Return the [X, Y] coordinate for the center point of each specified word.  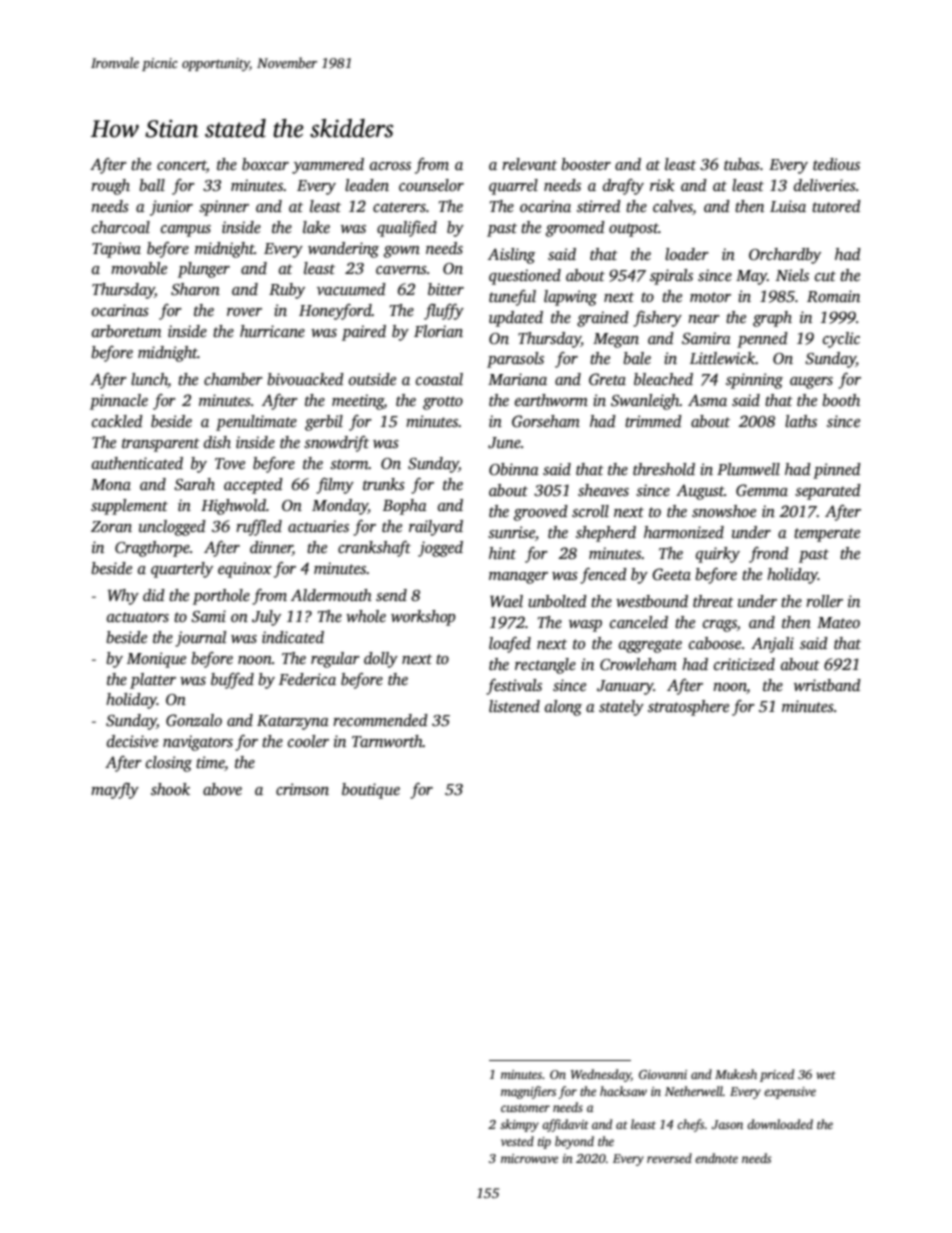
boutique [371, 791]
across [390, 166]
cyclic [841, 340]
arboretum [126, 331]
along [563, 708]
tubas [742, 164]
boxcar [265, 164]
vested [517, 1141]
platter [153, 681]
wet [826, 1075]
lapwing [570, 298]
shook [170, 789]
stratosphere [688, 708]
